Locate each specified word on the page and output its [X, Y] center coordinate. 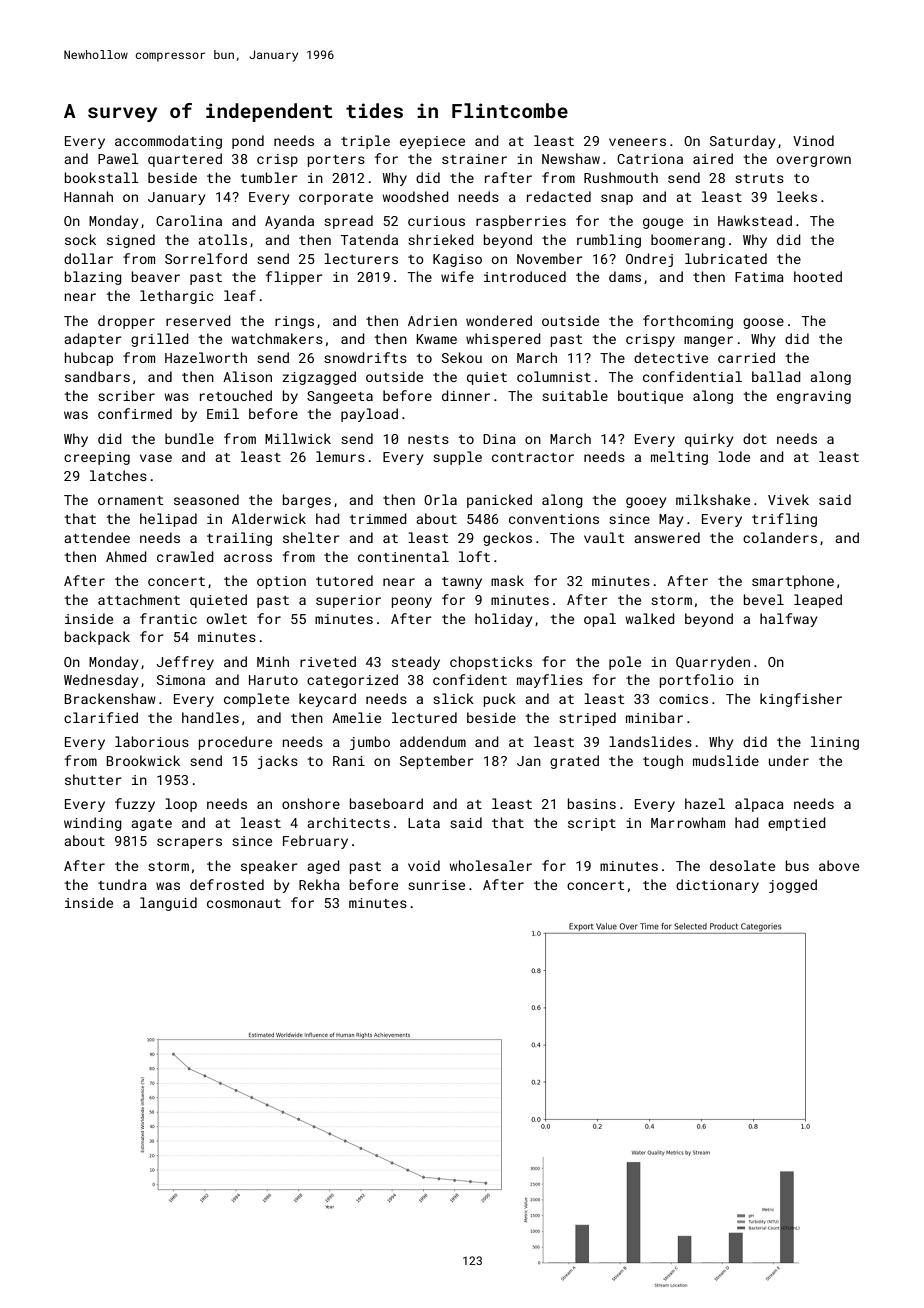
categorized [352, 681]
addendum [433, 741]
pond [248, 142]
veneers [637, 142]
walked [650, 618]
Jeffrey [185, 663]
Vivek [788, 499]
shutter [93, 779]
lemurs [340, 456]
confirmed [135, 413]
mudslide [726, 760]
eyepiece [432, 142]
